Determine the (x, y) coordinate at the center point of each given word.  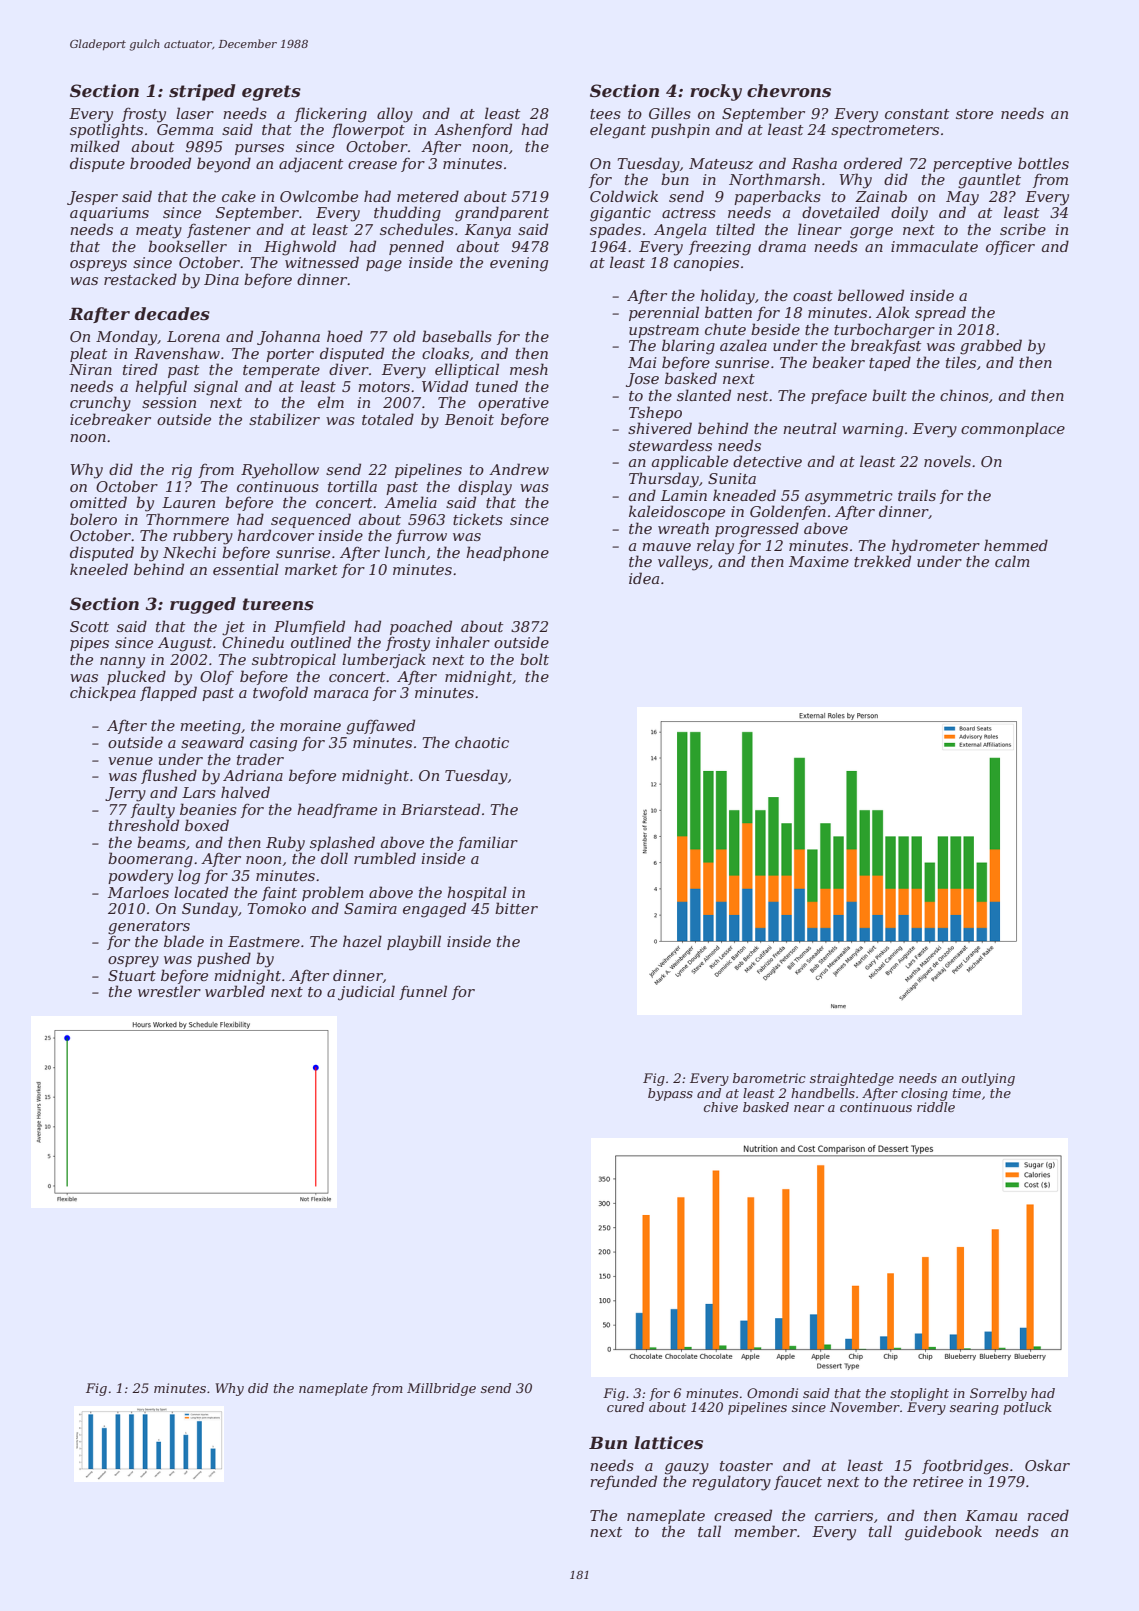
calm (1012, 561)
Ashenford (473, 130)
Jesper (92, 198)
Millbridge (441, 1389)
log (189, 877)
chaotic (482, 742)
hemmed (1016, 545)
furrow (421, 536)
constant (917, 114)
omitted (98, 502)
